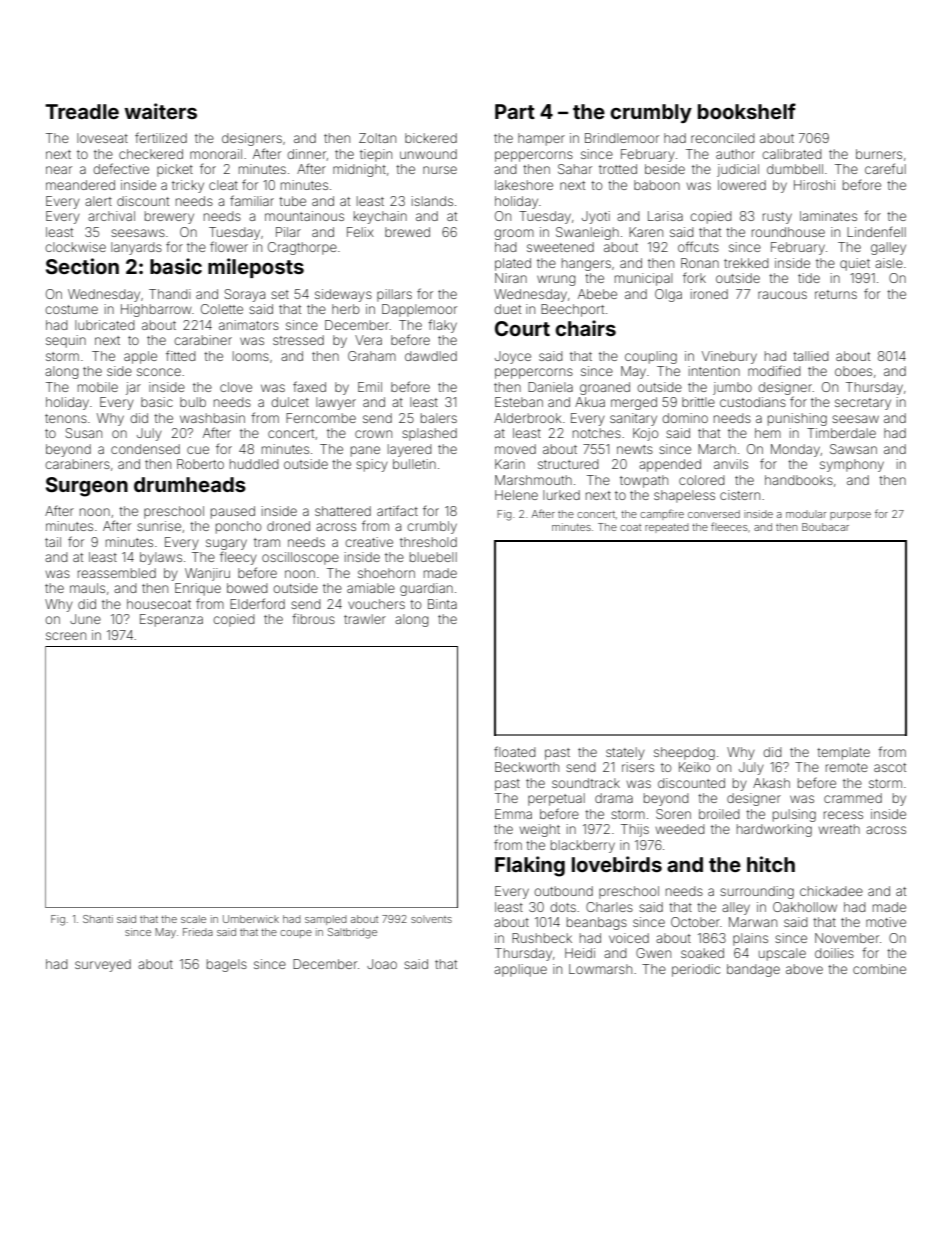  Describe the element at coordinates (431, 919) in the page. I see `solvents` at that location.
